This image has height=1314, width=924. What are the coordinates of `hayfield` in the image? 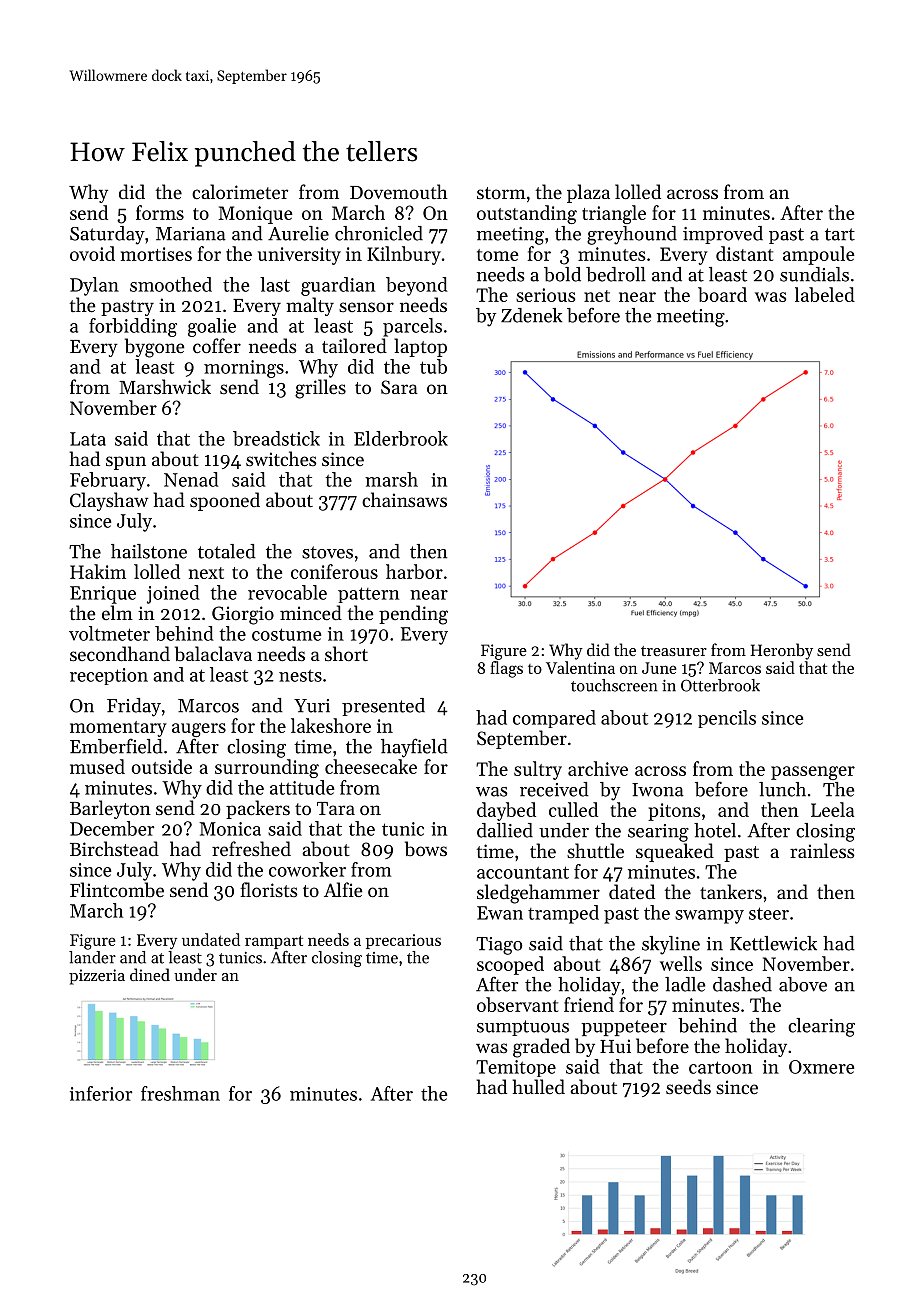 It's located at (414, 748).
